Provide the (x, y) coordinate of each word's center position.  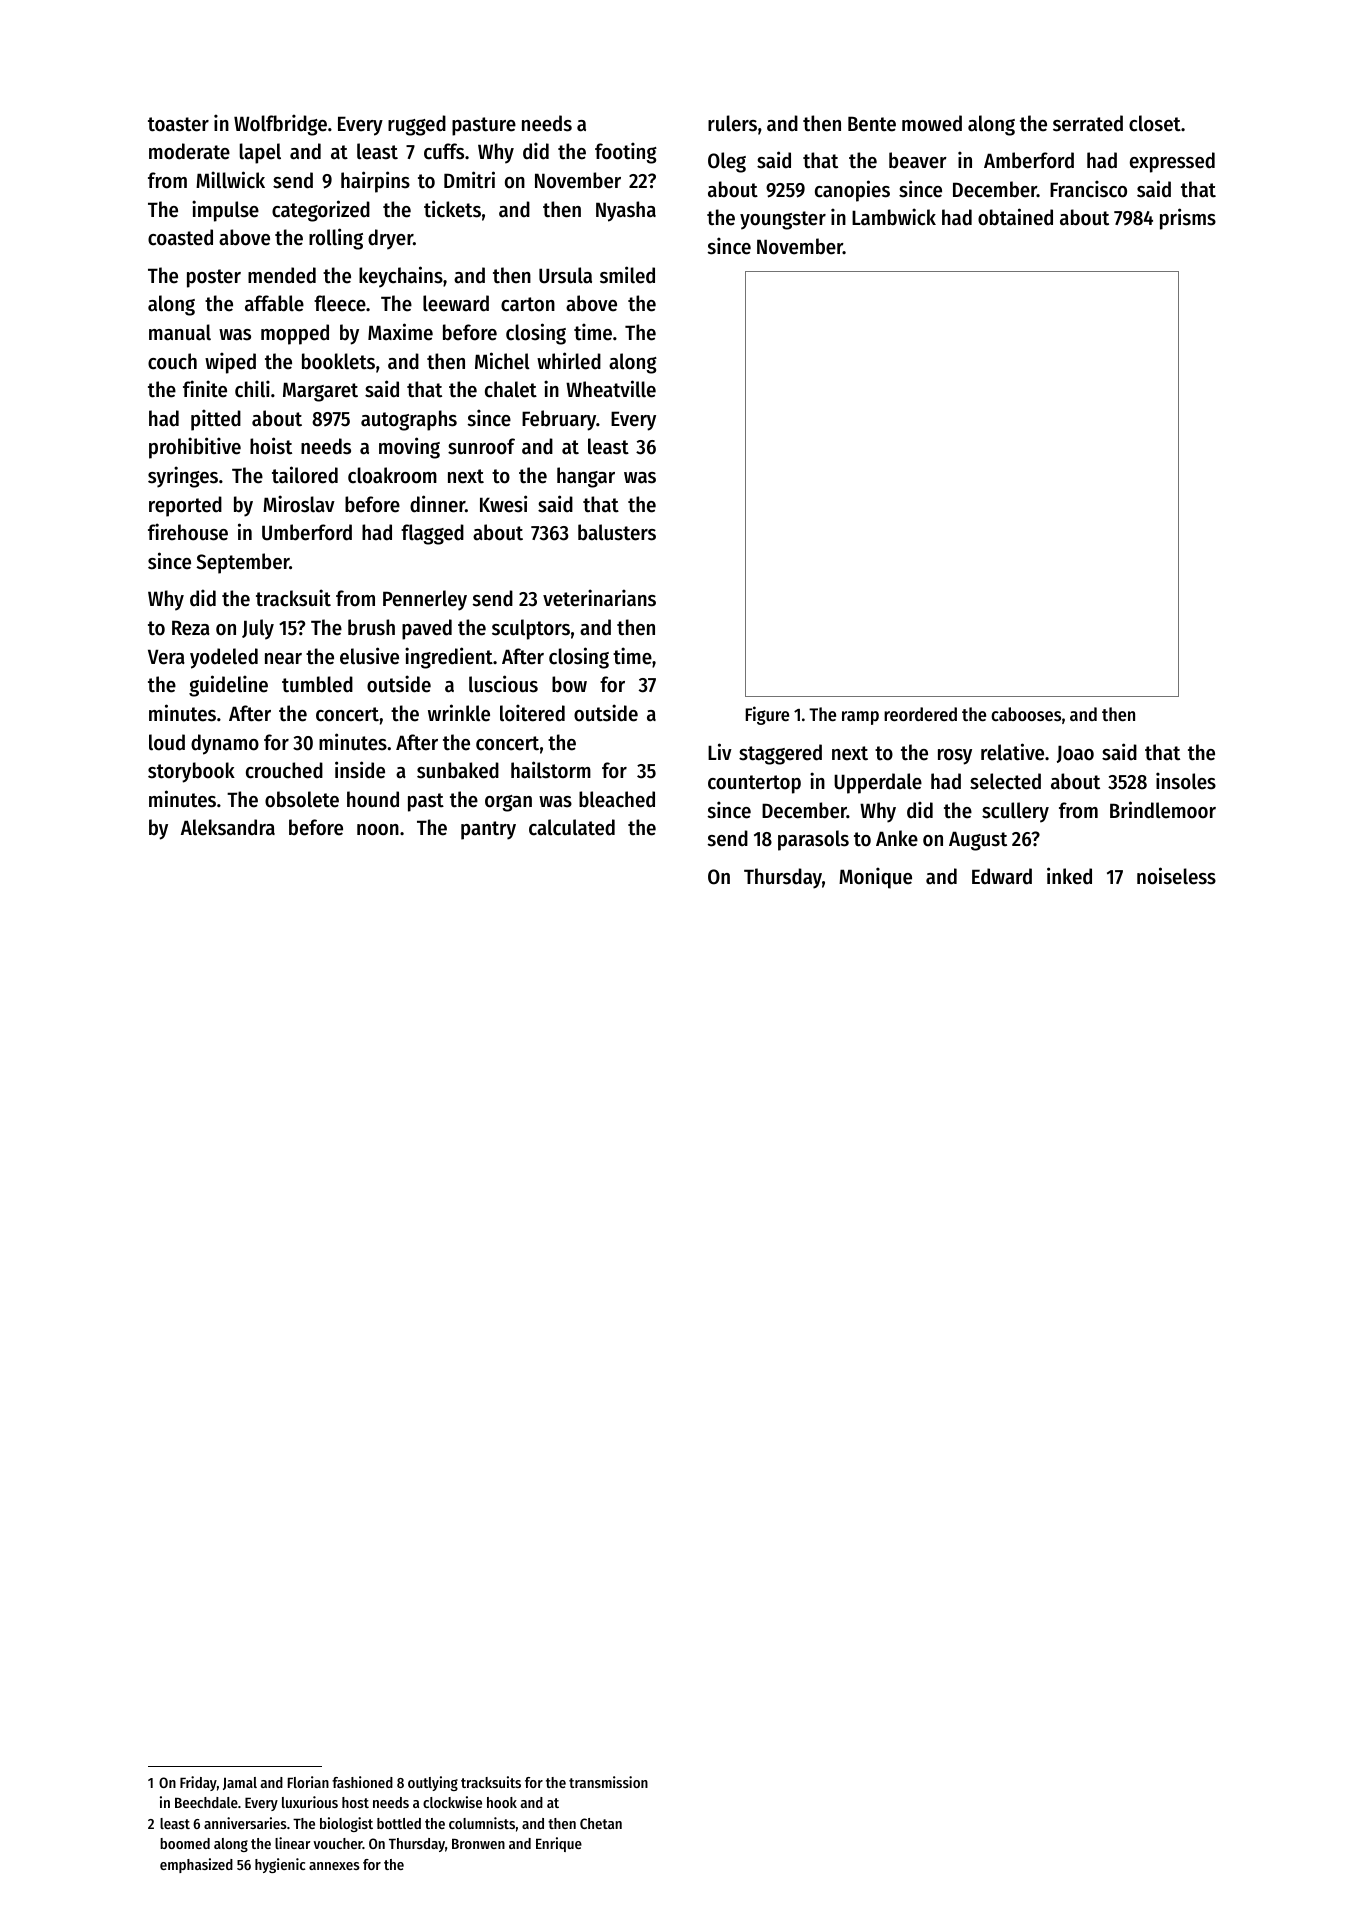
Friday (198, 1783)
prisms (1188, 219)
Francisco (1088, 189)
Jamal (240, 1783)
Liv (720, 751)
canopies (852, 191)
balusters (617, 532)
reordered (920, 714)
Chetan (601, 1823)
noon (378, 830)
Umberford (307, 532)
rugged (417, 125)
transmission (608, 1782)
